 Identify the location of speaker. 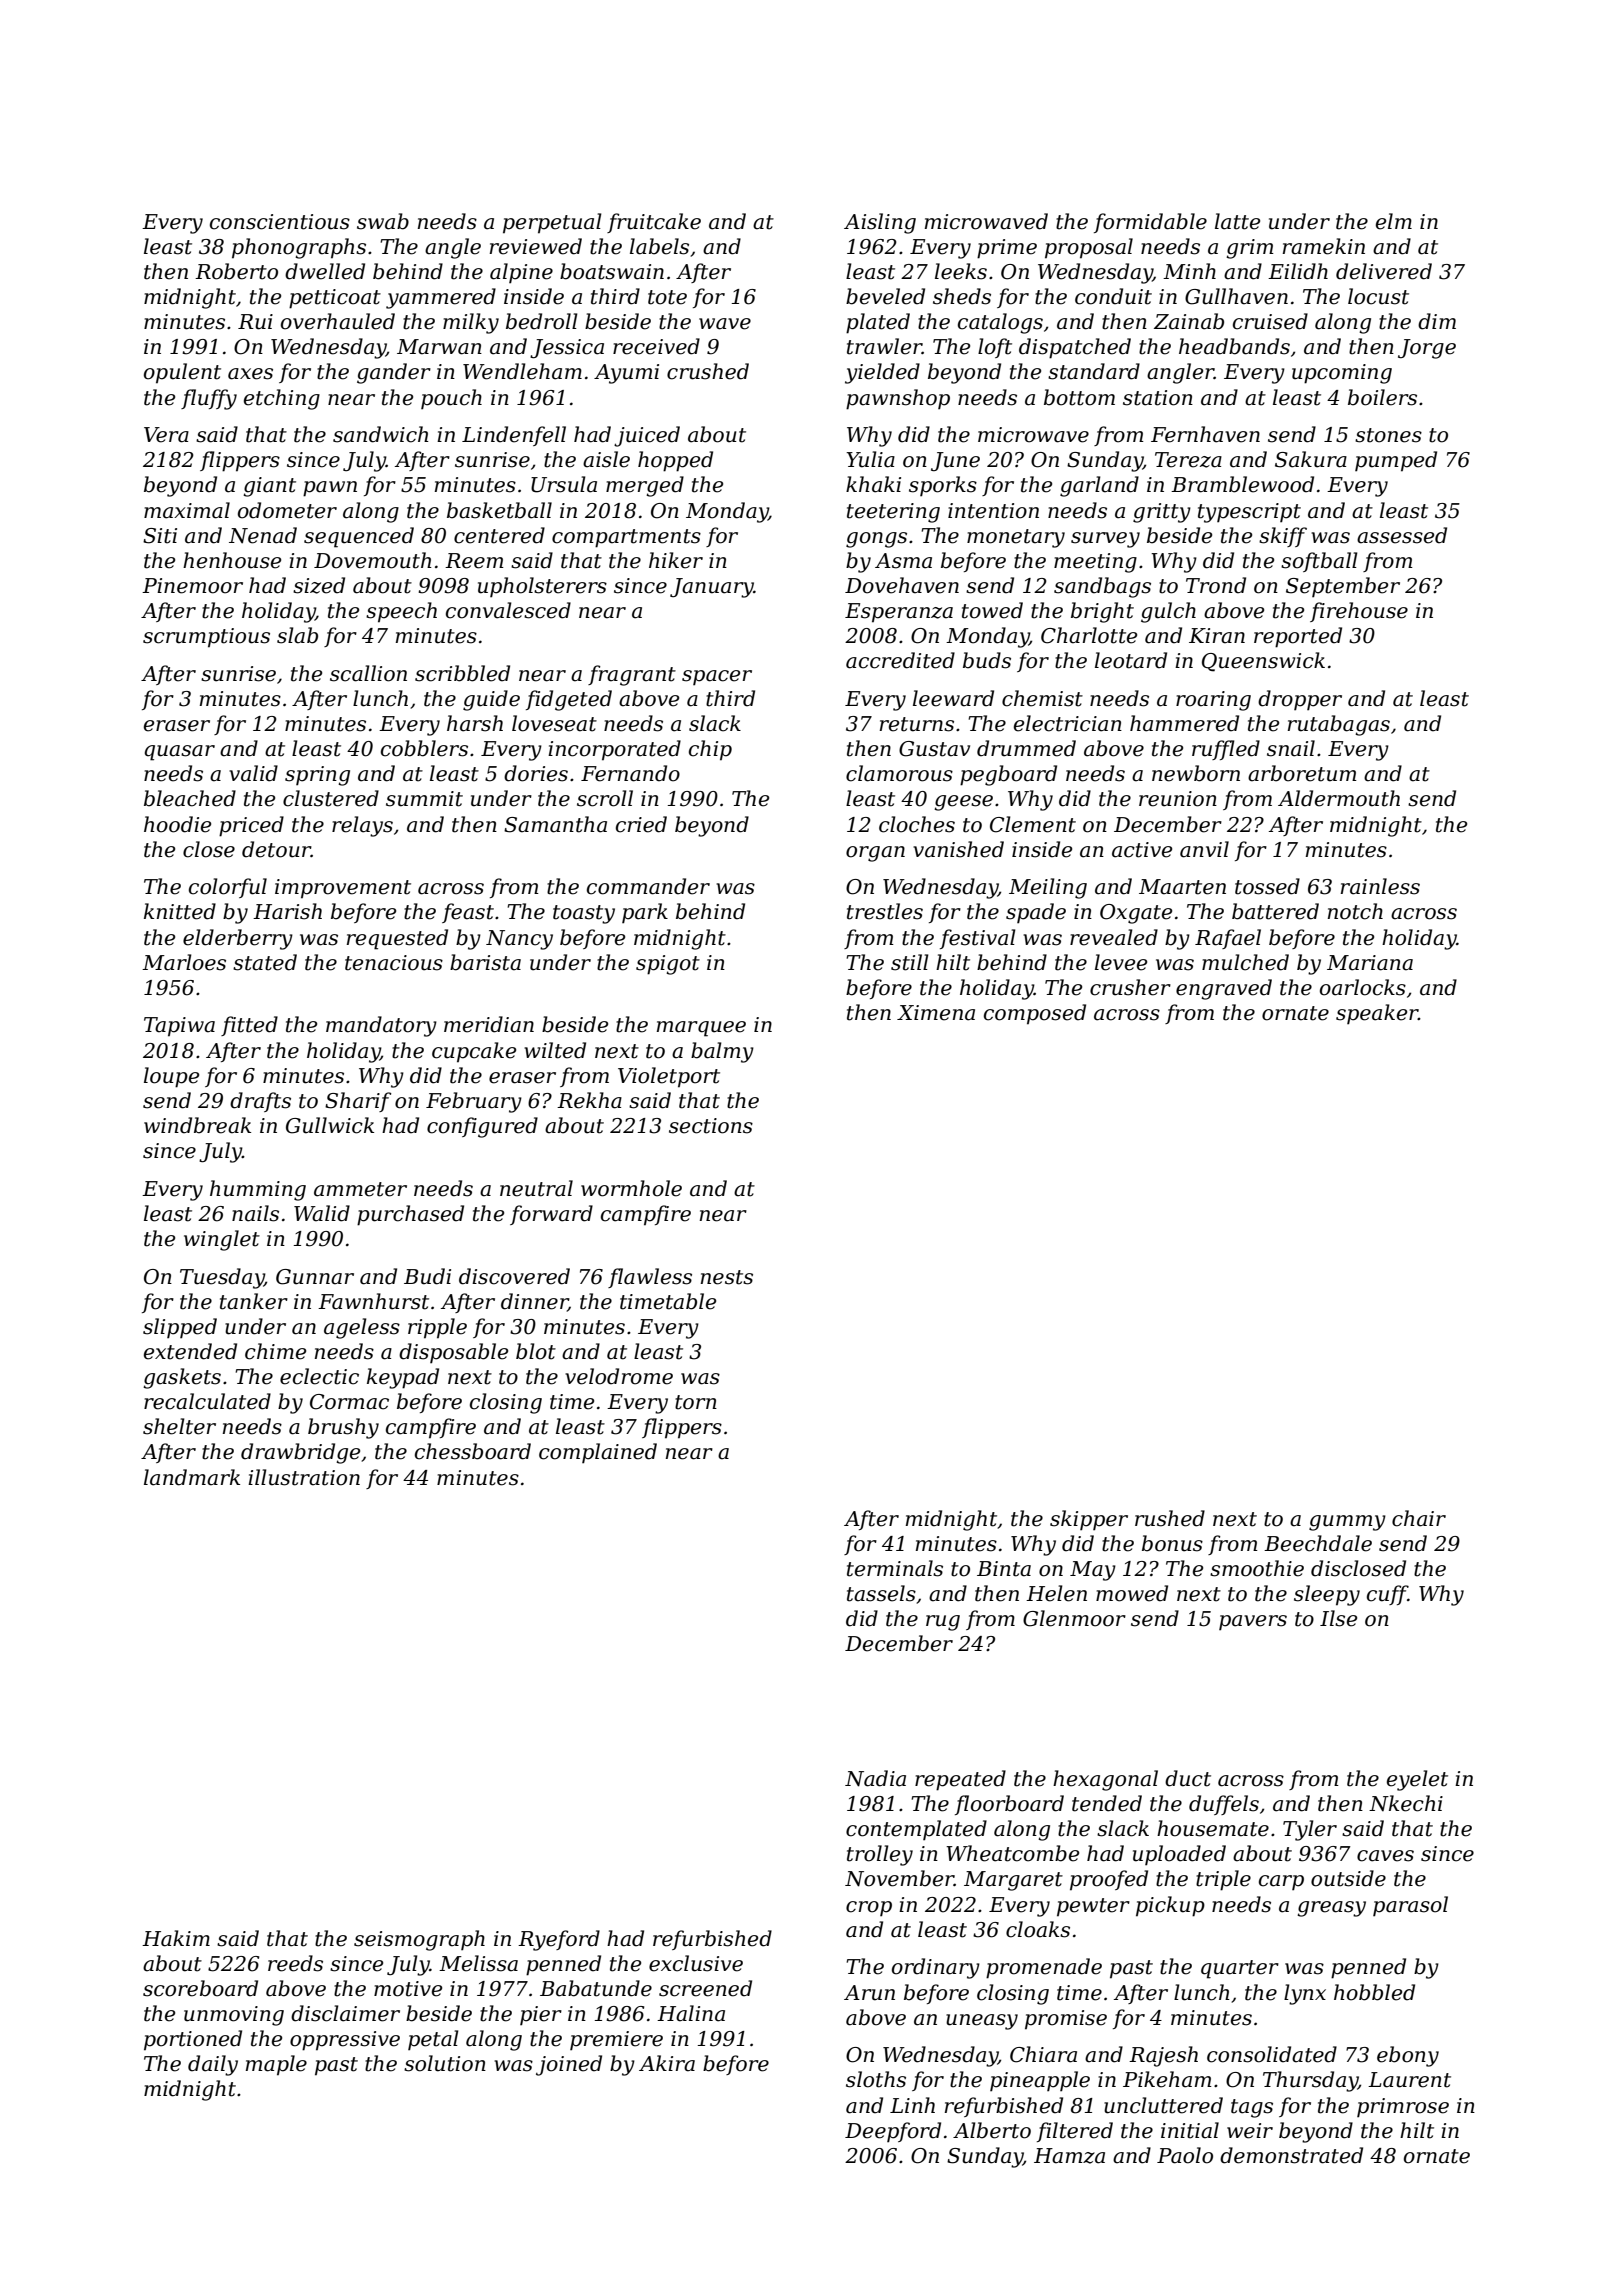
(1377, 1014).
